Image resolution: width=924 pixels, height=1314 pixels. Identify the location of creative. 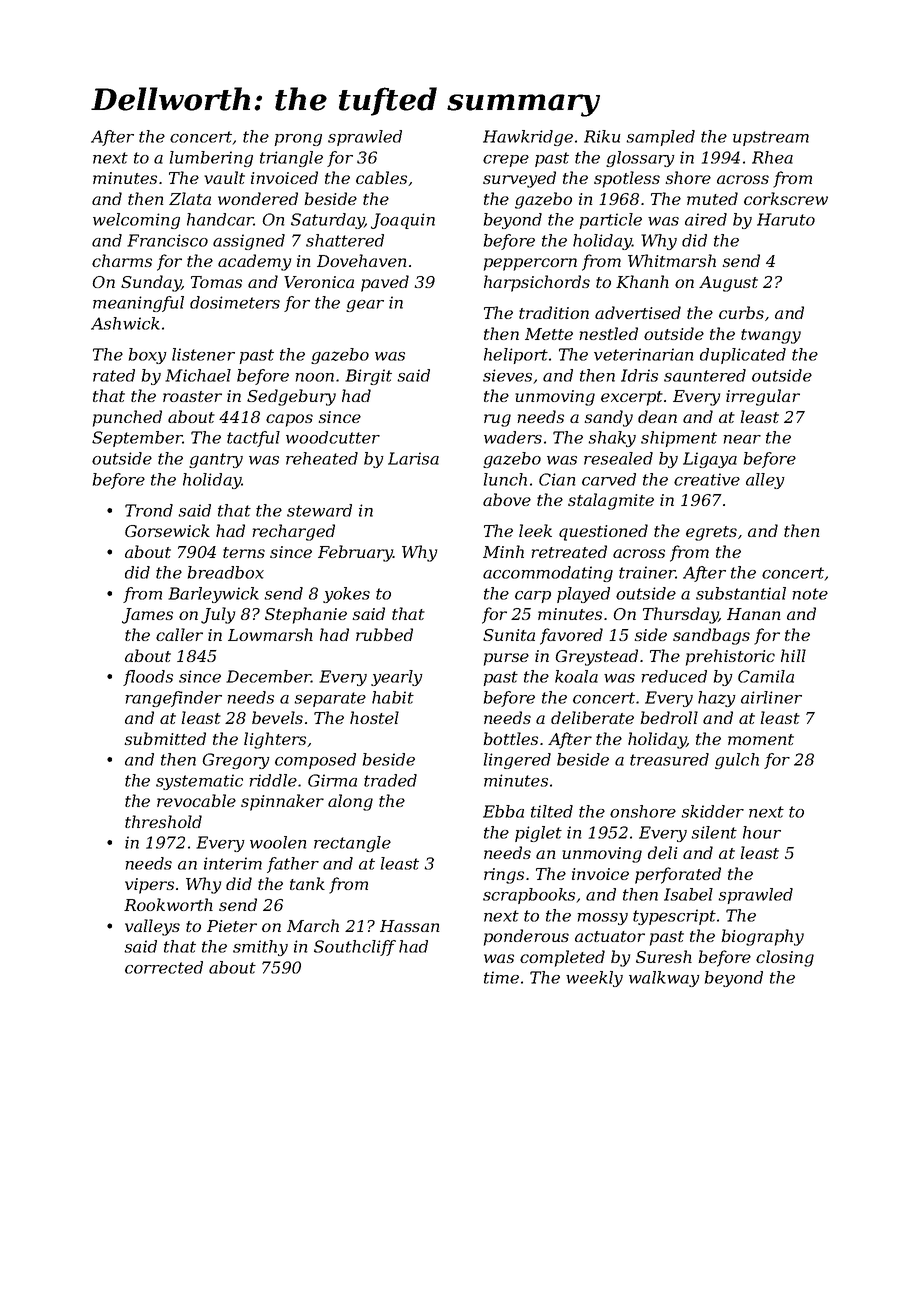
(707, 479).
